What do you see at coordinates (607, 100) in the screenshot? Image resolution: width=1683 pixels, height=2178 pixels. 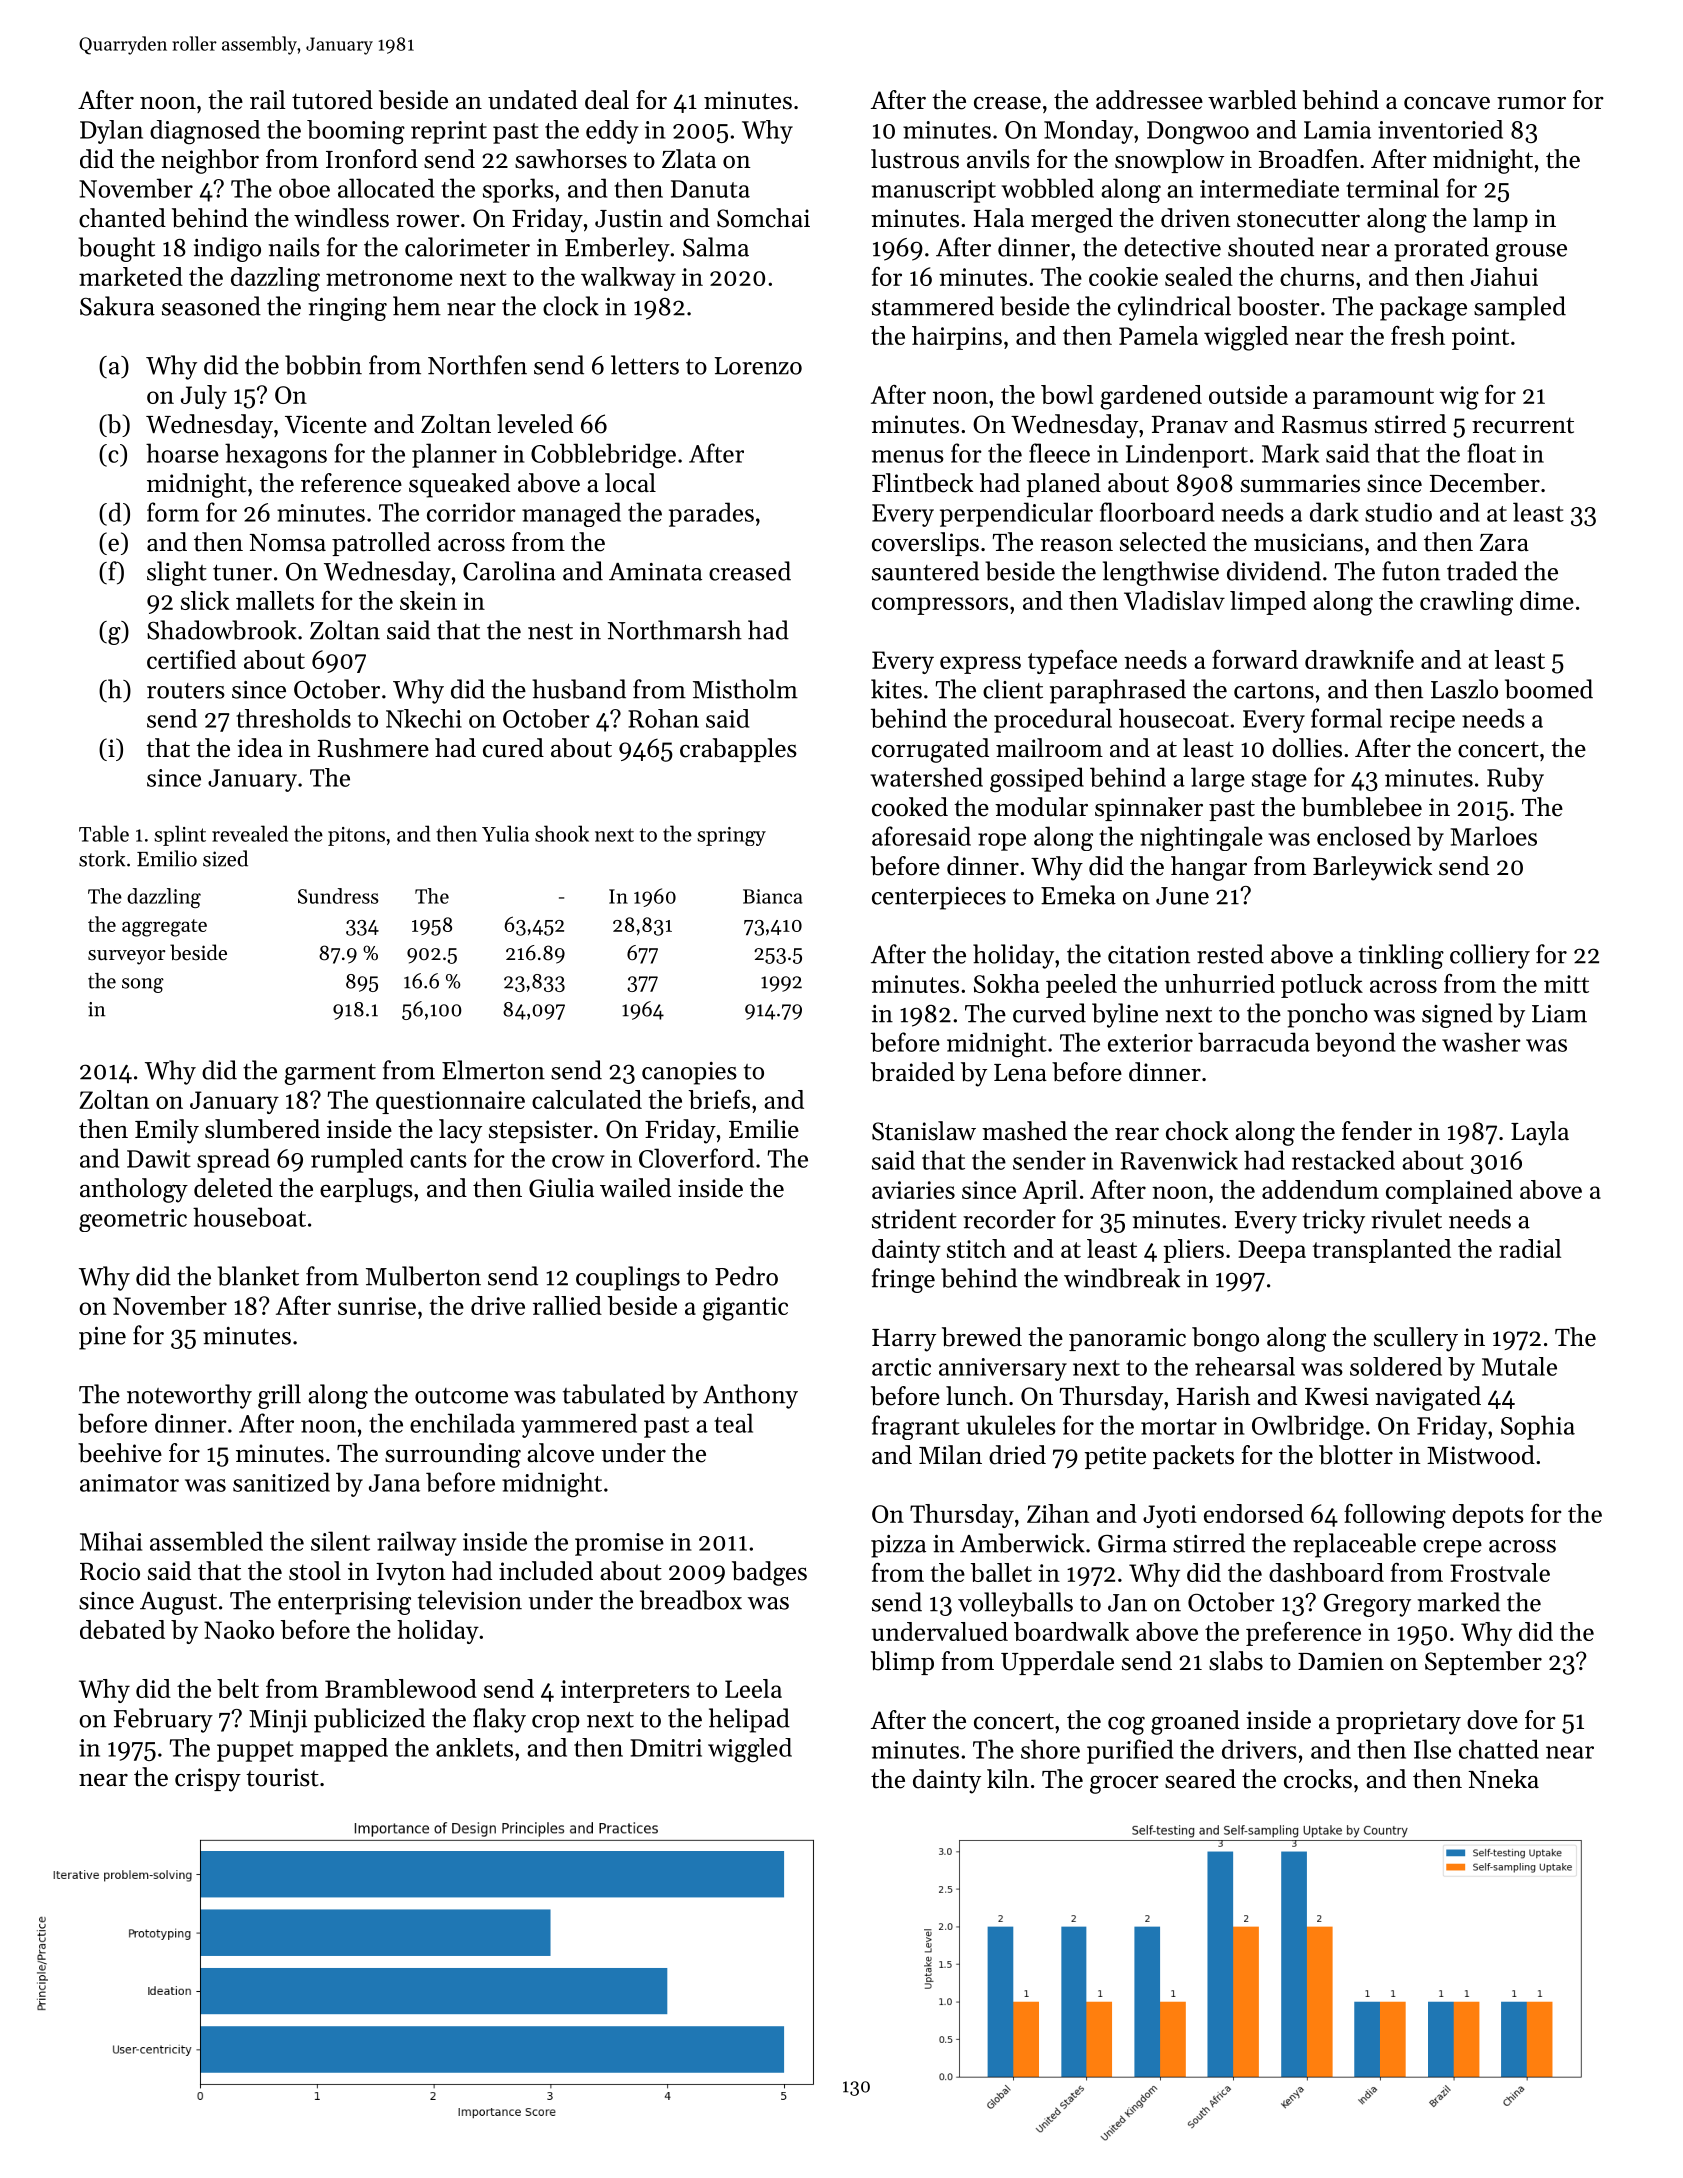 I see `deal` at bounding box center [607, 100].
